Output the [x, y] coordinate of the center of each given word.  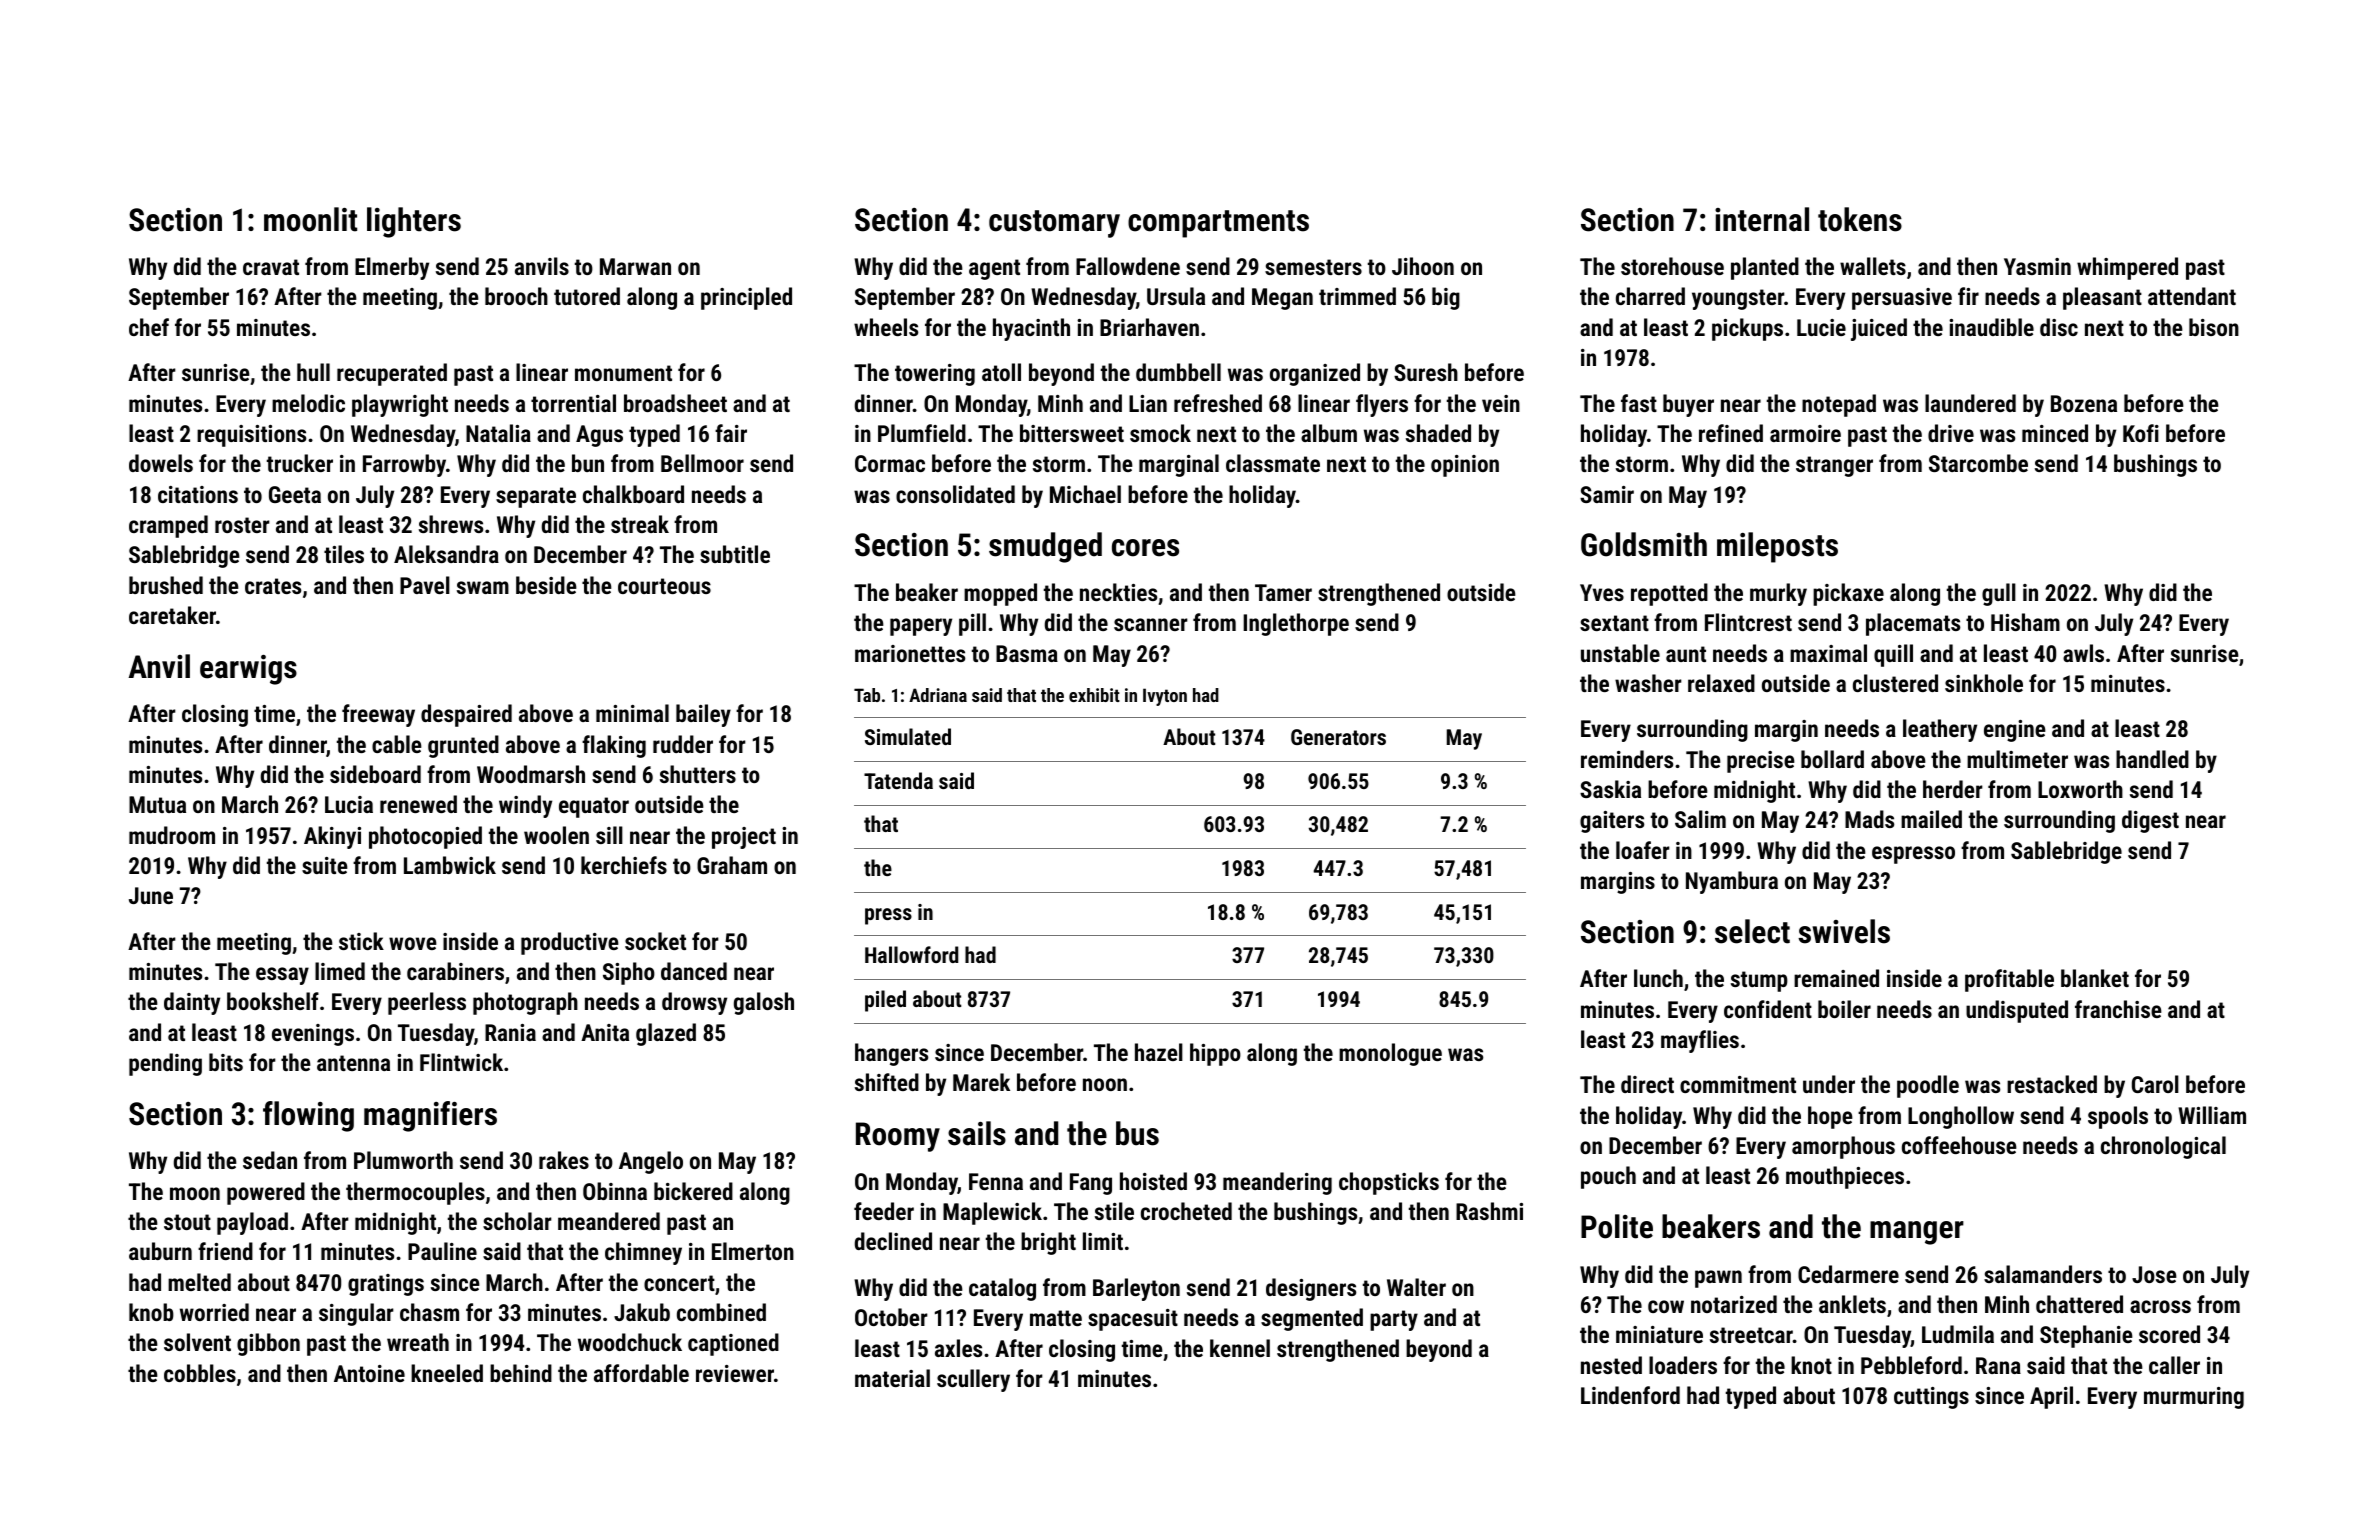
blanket [2095, 978]
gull [1999, 594]
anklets [1852, 1304]
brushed [166, 585]
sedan [270, 1160]
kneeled [447, 1373]
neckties [1118, 592]
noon [1105, 1084]
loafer [1643, 850]
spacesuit [1133, 1320]
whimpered [2127, 268]
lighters [414, 222]
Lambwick [450, 865]
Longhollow [1961, 1117]
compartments [1218, 224]
